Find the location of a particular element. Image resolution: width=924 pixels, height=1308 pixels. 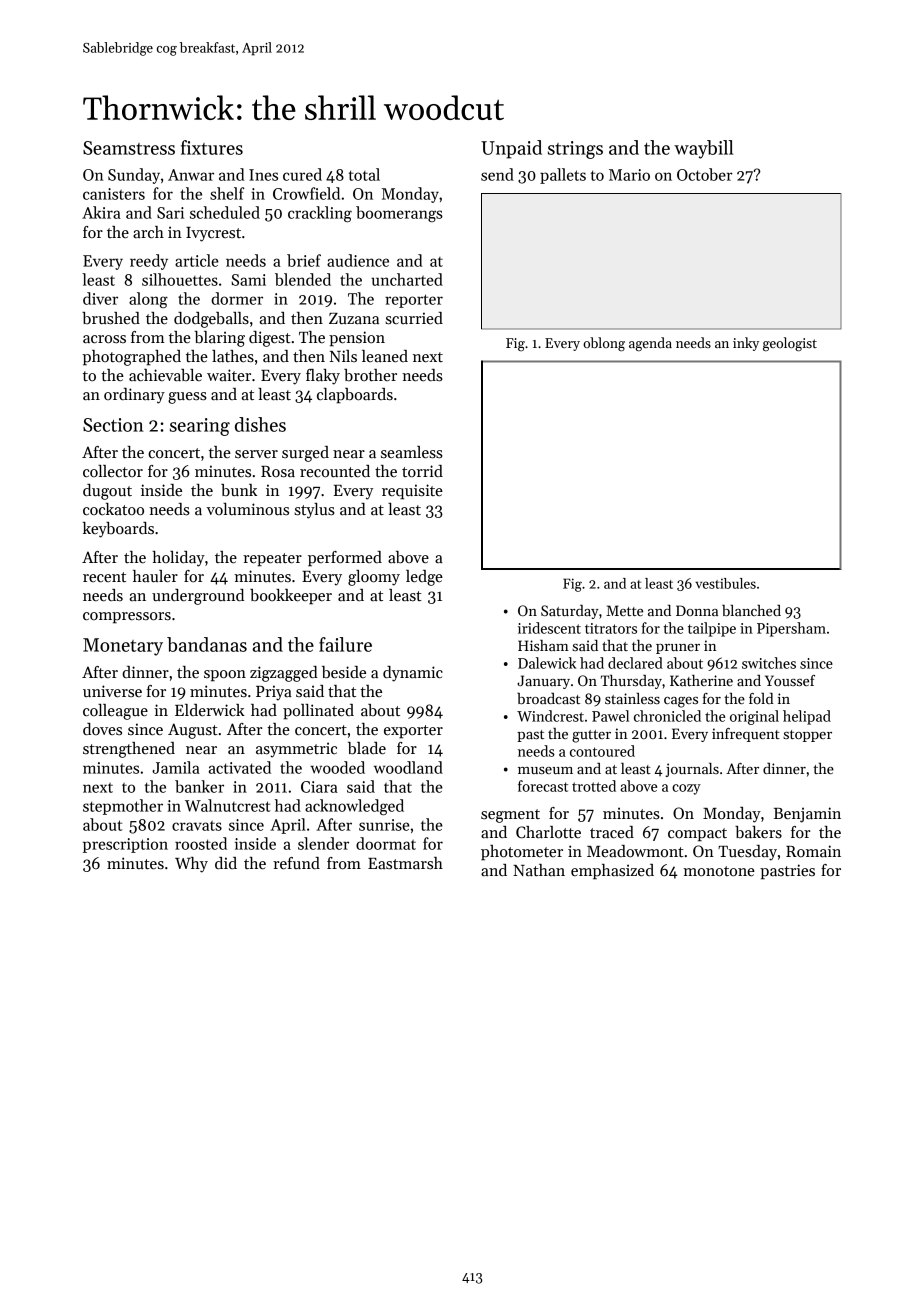

seamless is located at coordinates (412, 452).
